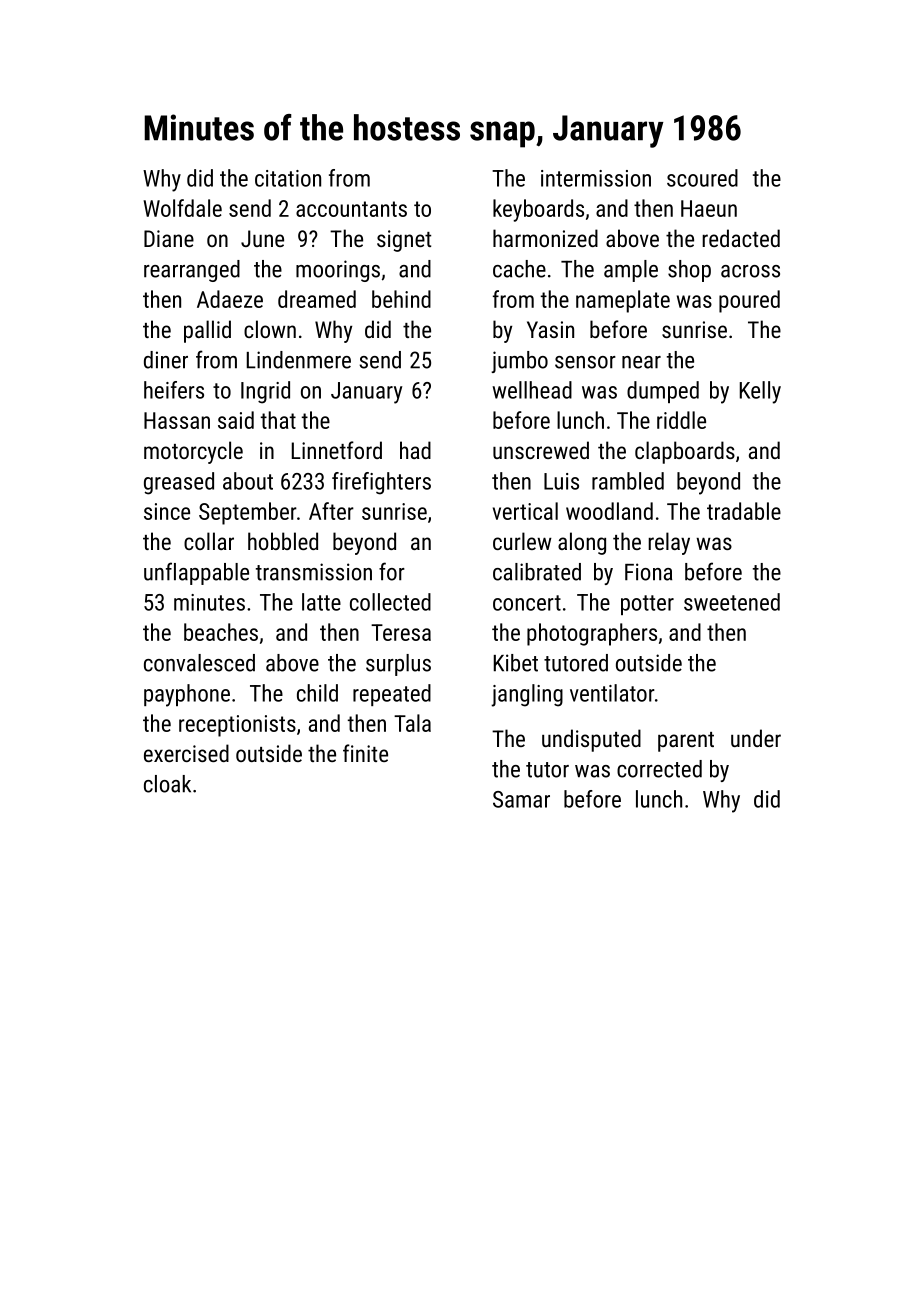 This image has height=1311, width=924. I want to click on June, so click(262, 238).
